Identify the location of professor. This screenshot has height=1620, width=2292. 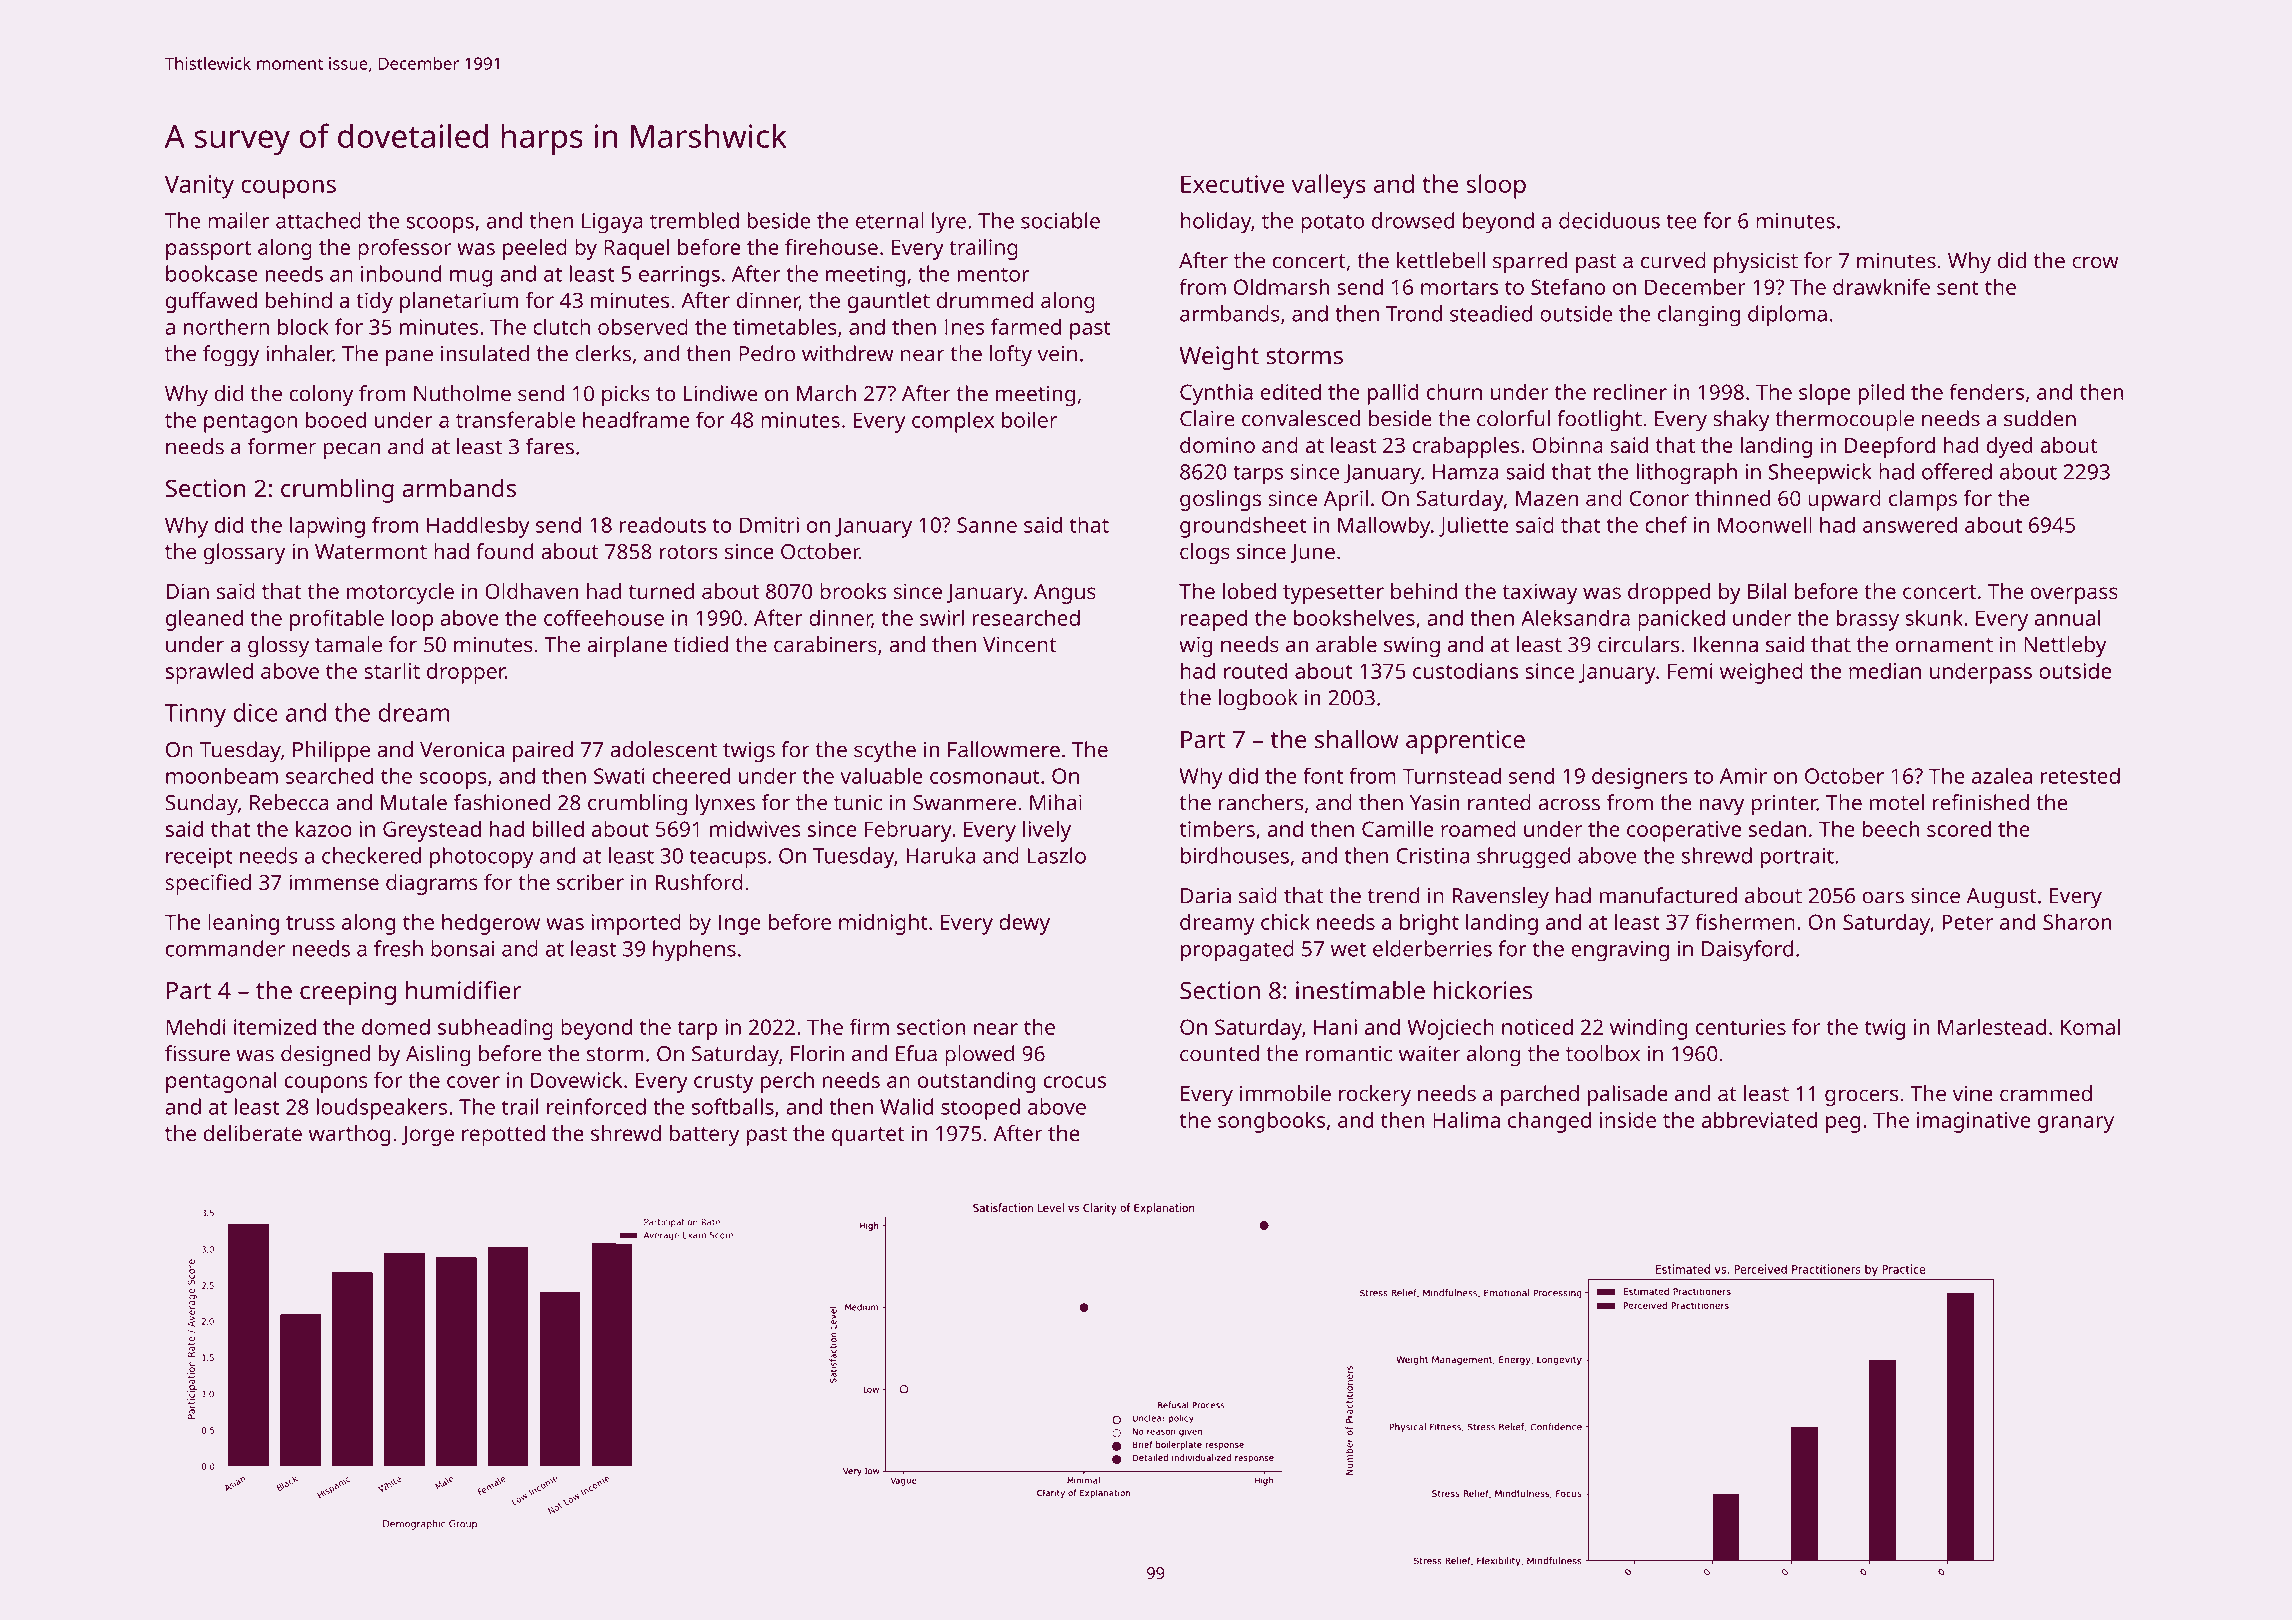
(405, 249).
